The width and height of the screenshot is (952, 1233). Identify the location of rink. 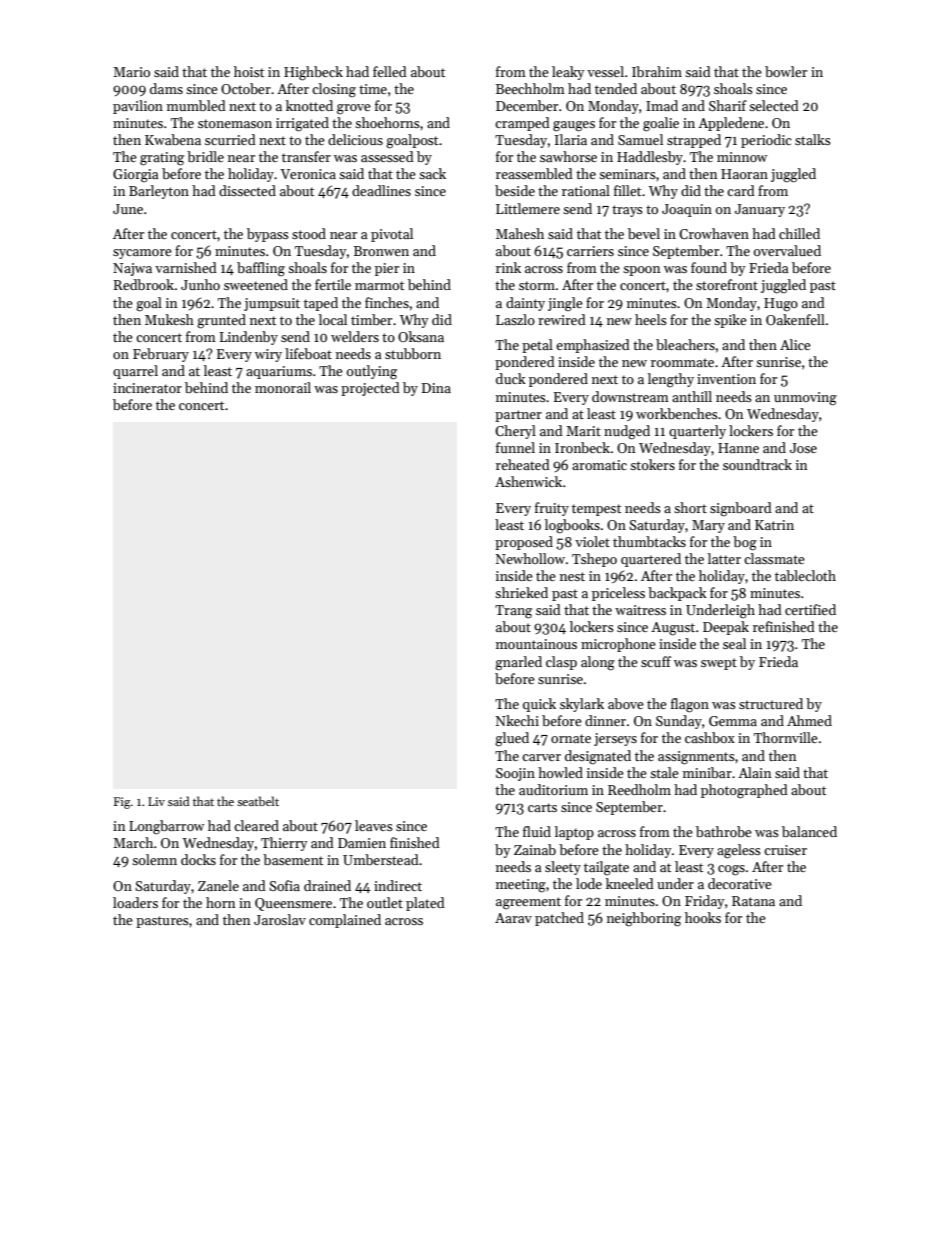
(508, 267).
